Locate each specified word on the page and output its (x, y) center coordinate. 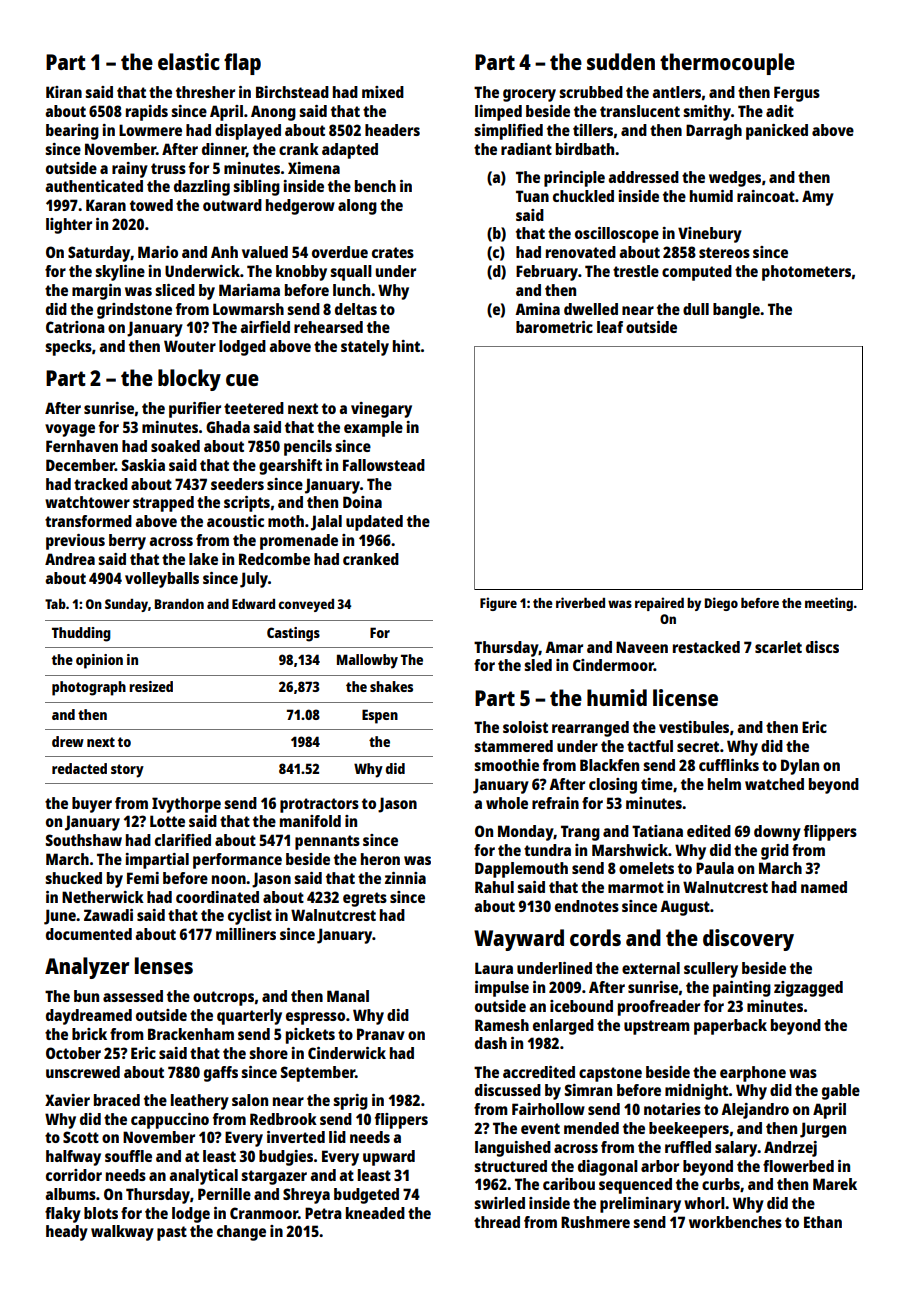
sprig (350, 1102)
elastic (189, 61)
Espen (380, 716)
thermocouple (727, 64)
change (241, 1233)
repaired (659, 604)
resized (151, 686)
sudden (621, 61)
